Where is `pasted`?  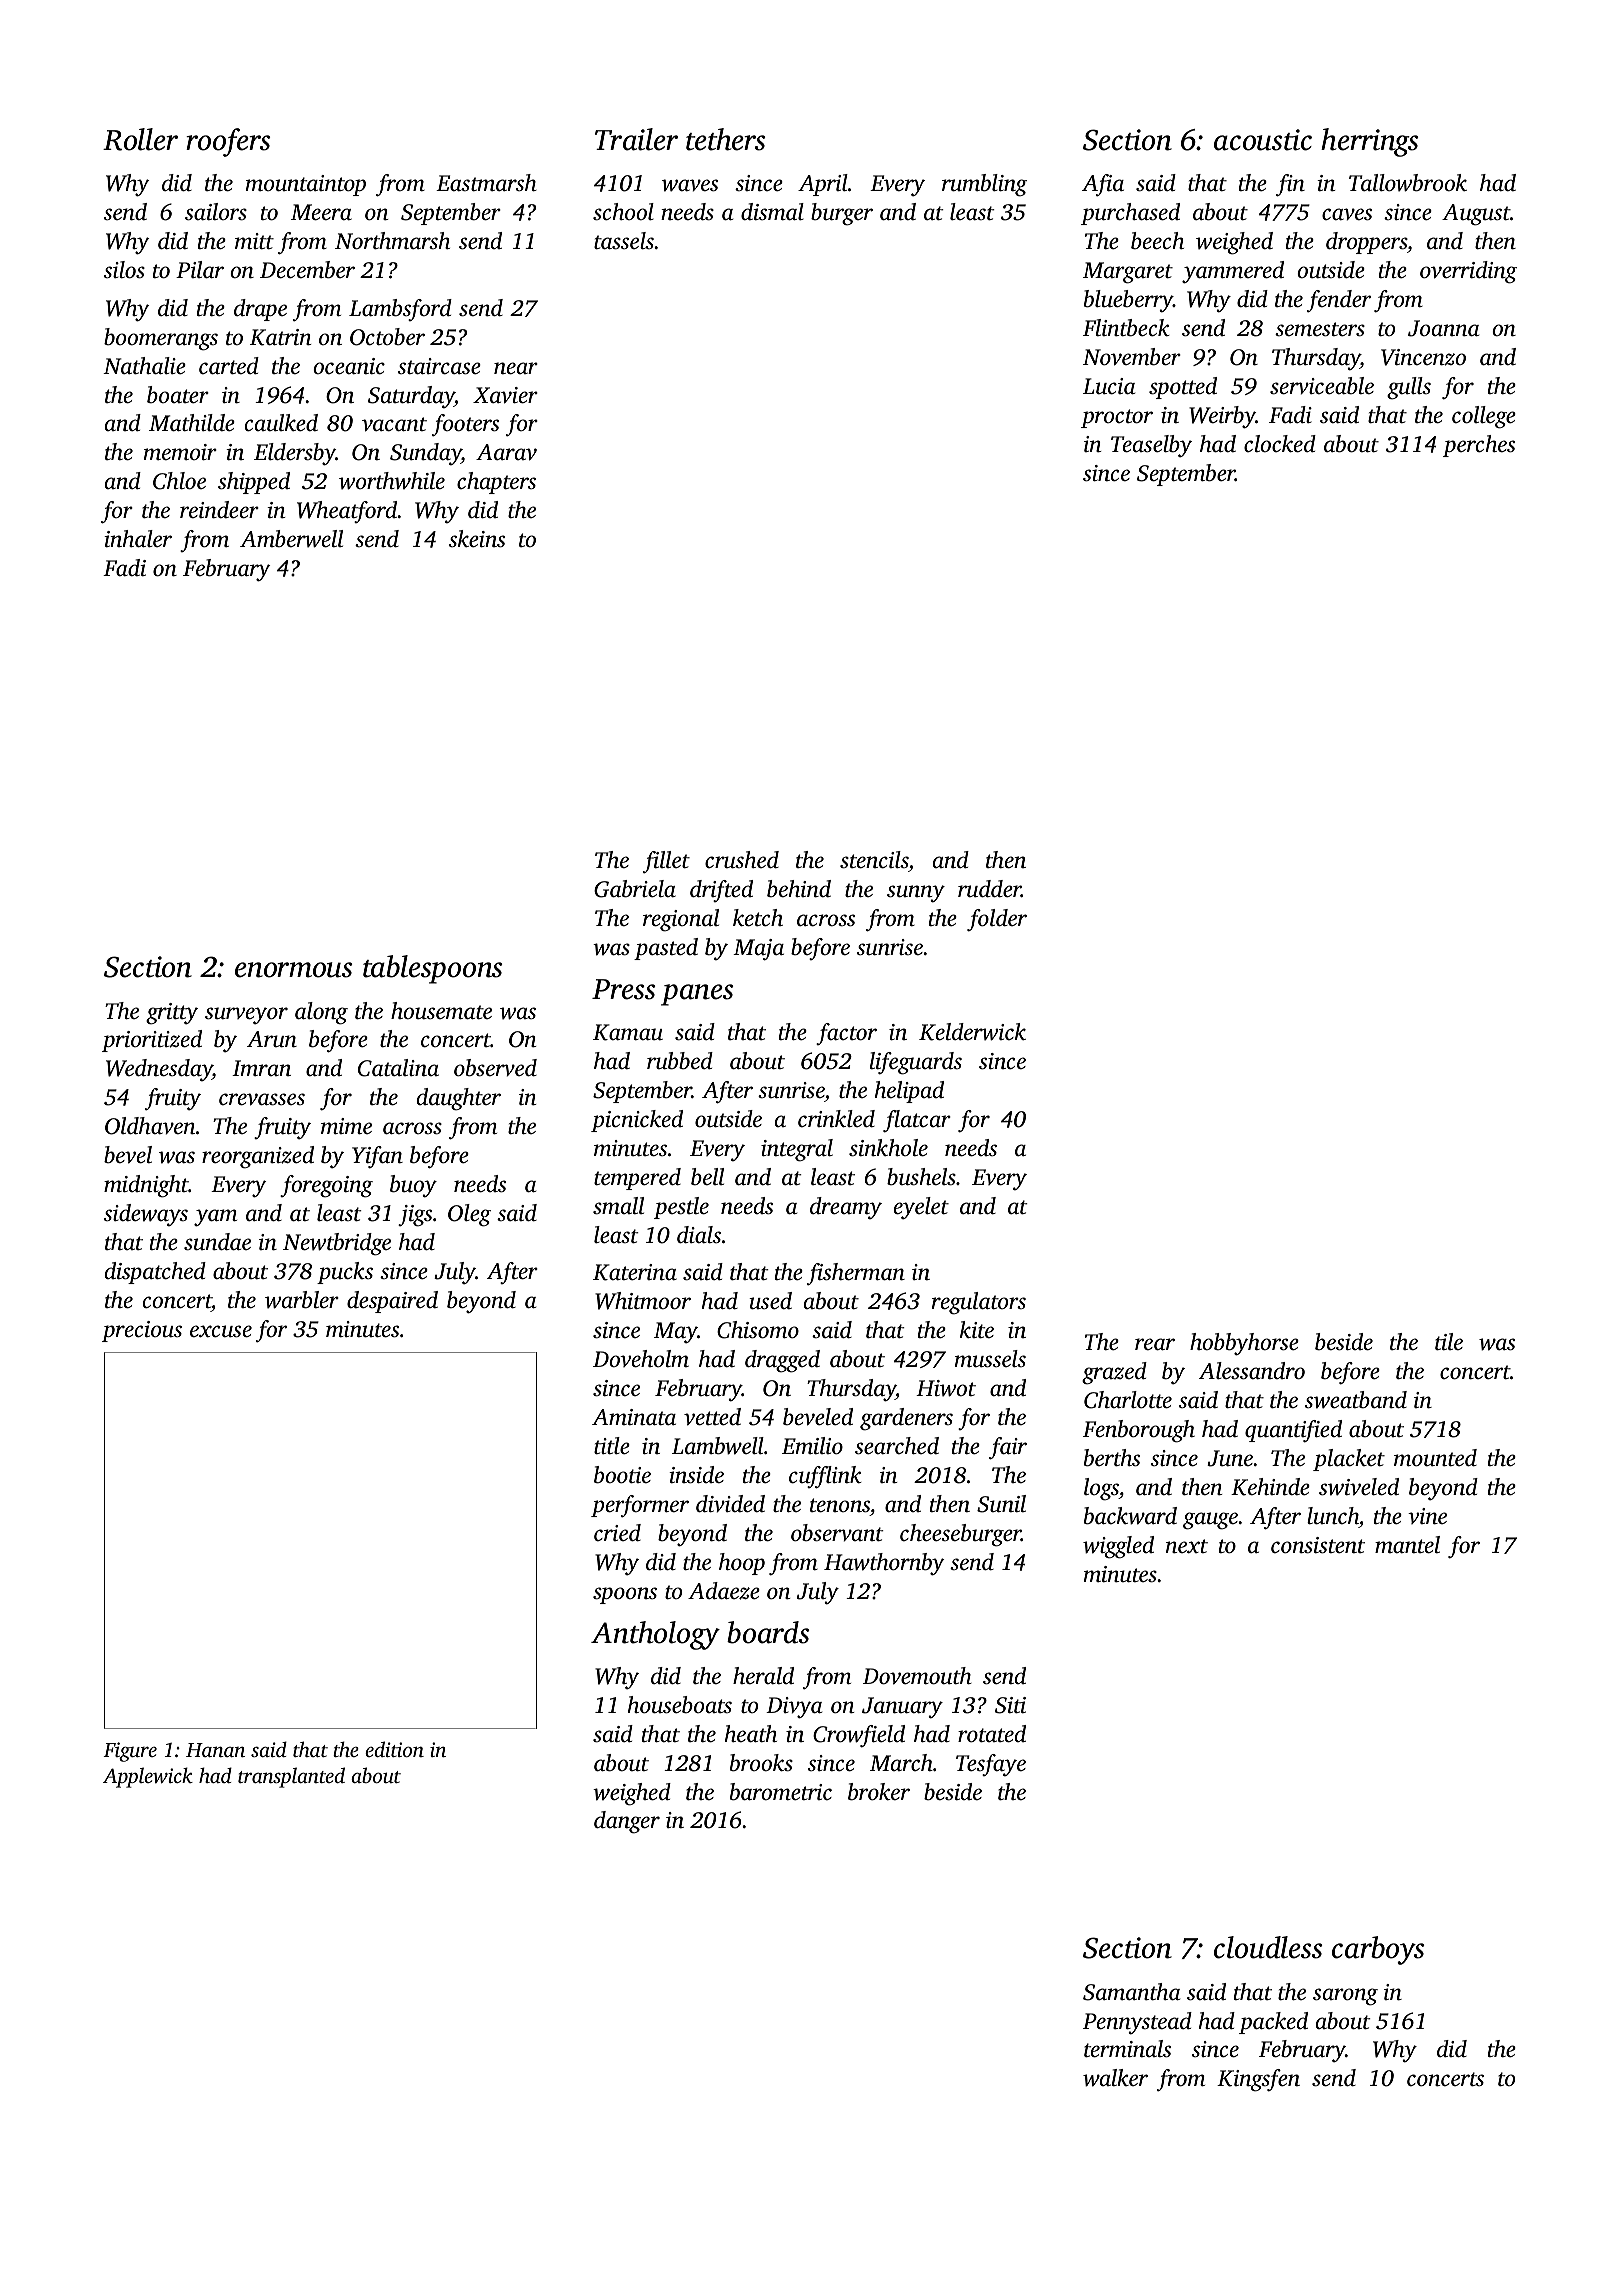 pasted is located at coordinates (666, 949).
